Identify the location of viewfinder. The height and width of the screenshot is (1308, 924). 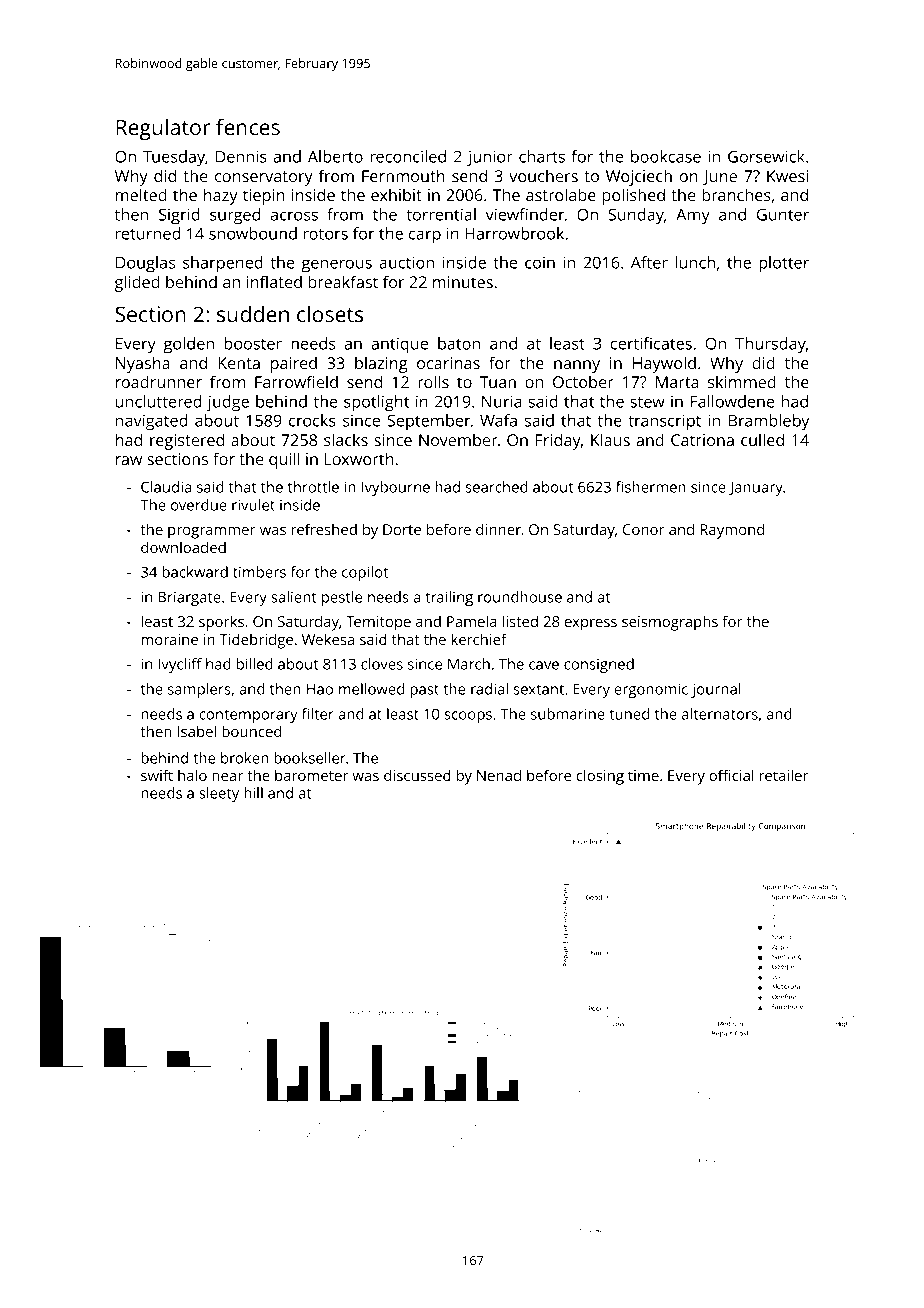
(525, 214).
